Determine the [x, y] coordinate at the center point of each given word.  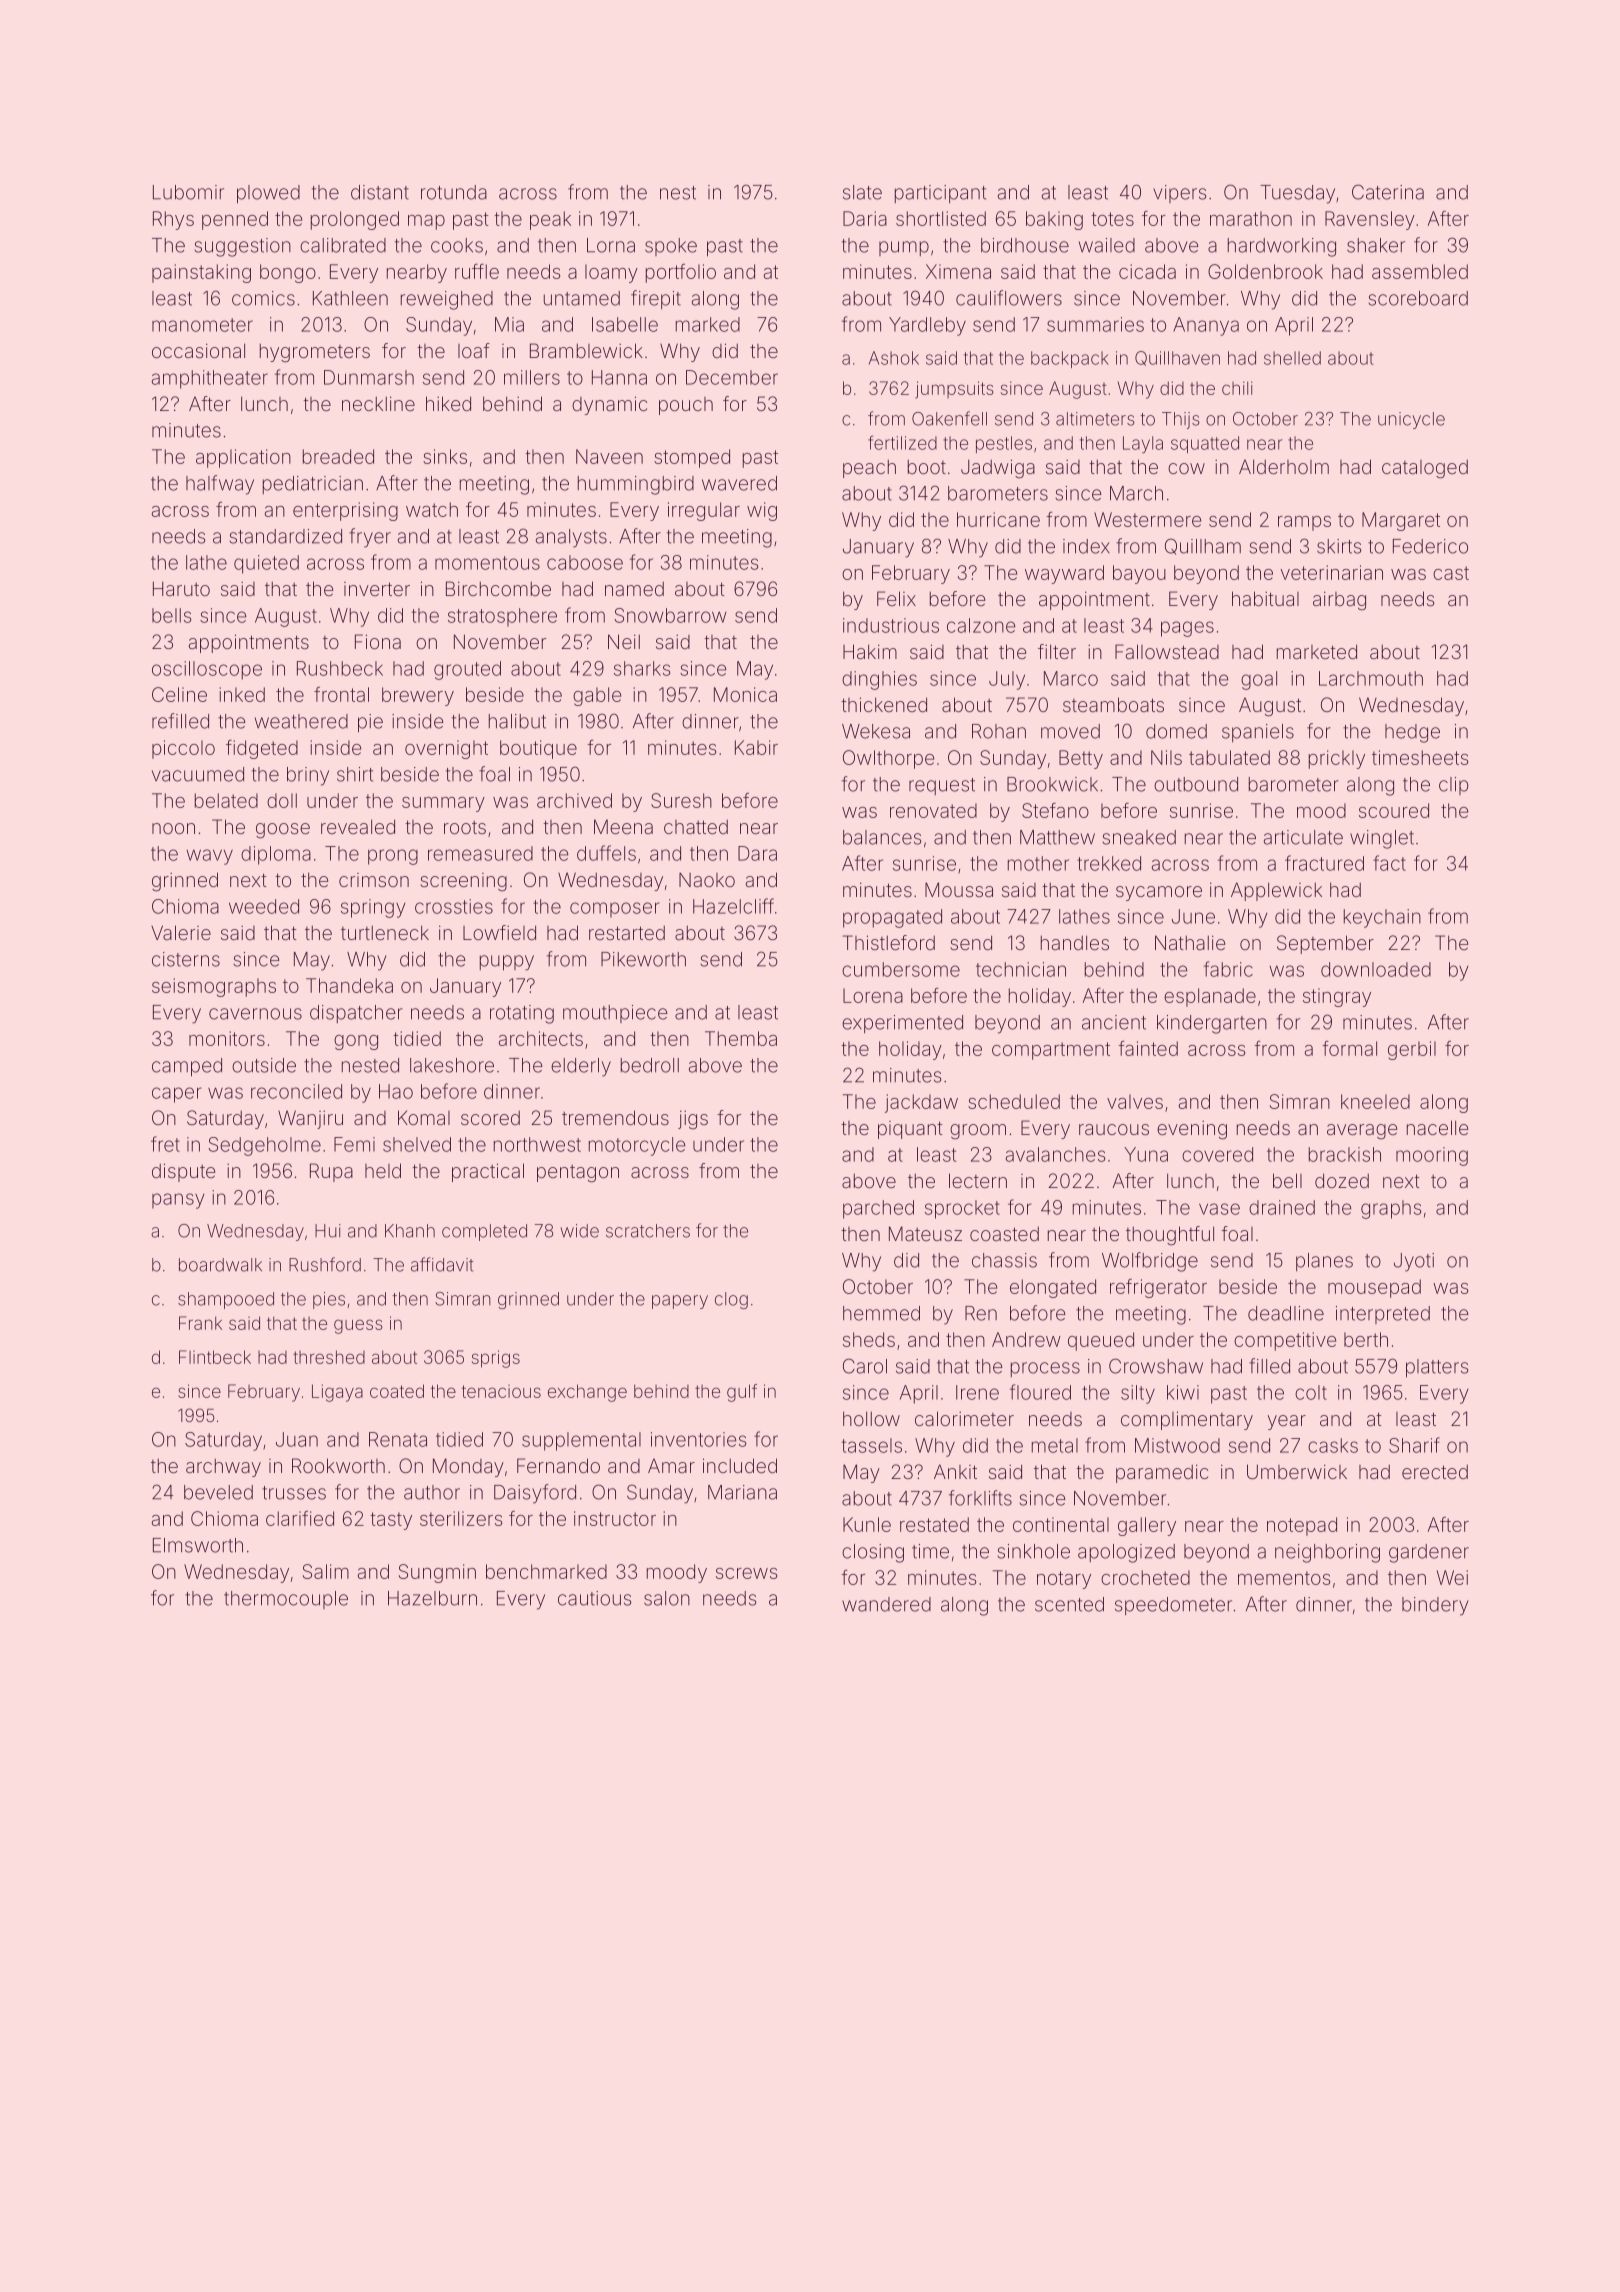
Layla [1143, 444]
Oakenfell [949, 418]
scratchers [648, 1231]
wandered [886, 1604]
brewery [418, 696]
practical [488, 1172]
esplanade [1210, 997]
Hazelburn [432, 1598]
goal [1259, 680]
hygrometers [315, 353]
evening [1192, 1130]
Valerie [181, 932]
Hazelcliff [733, 906]
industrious [891, 625]
